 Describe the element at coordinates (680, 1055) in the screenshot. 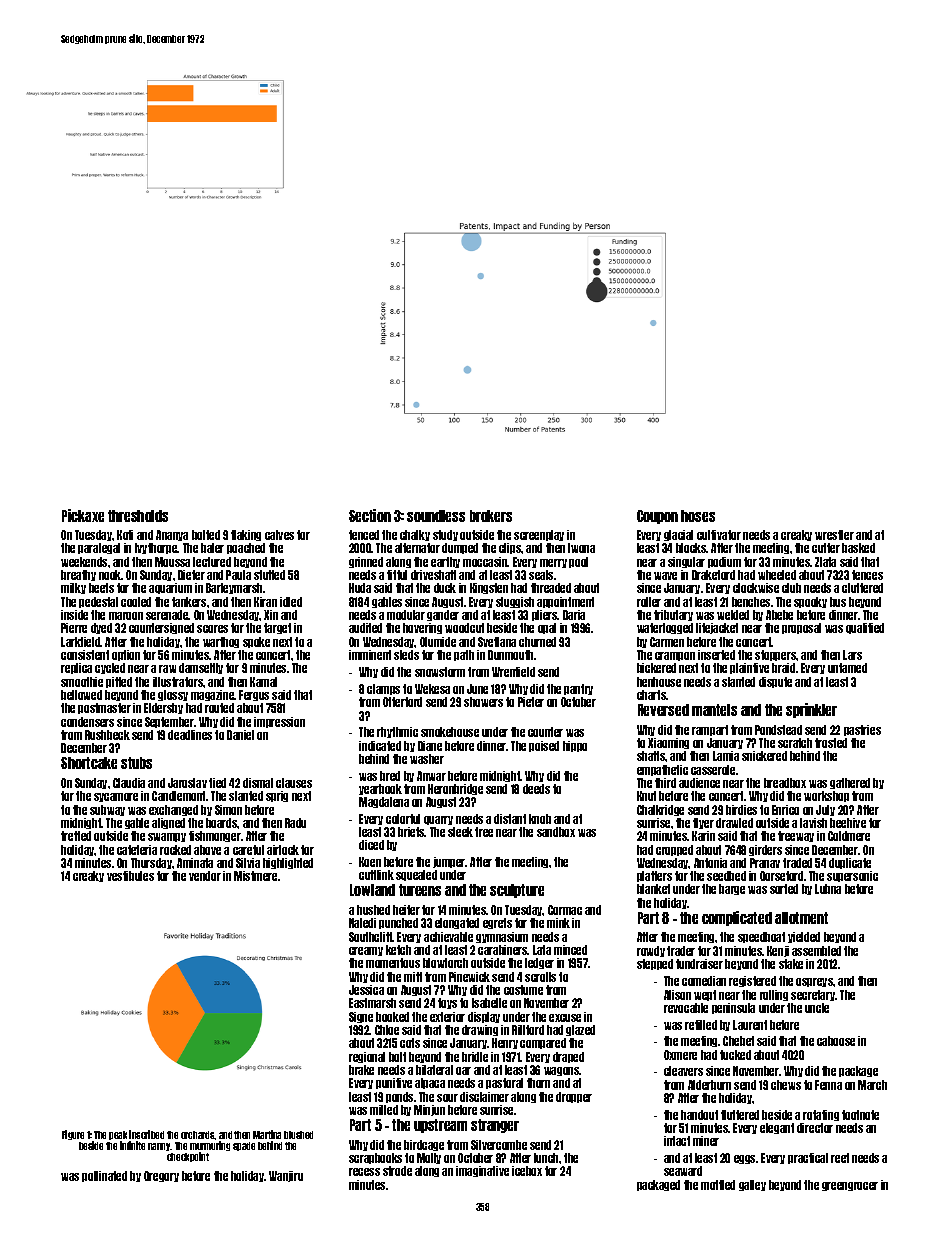

I see `Oxmere` at that location.
